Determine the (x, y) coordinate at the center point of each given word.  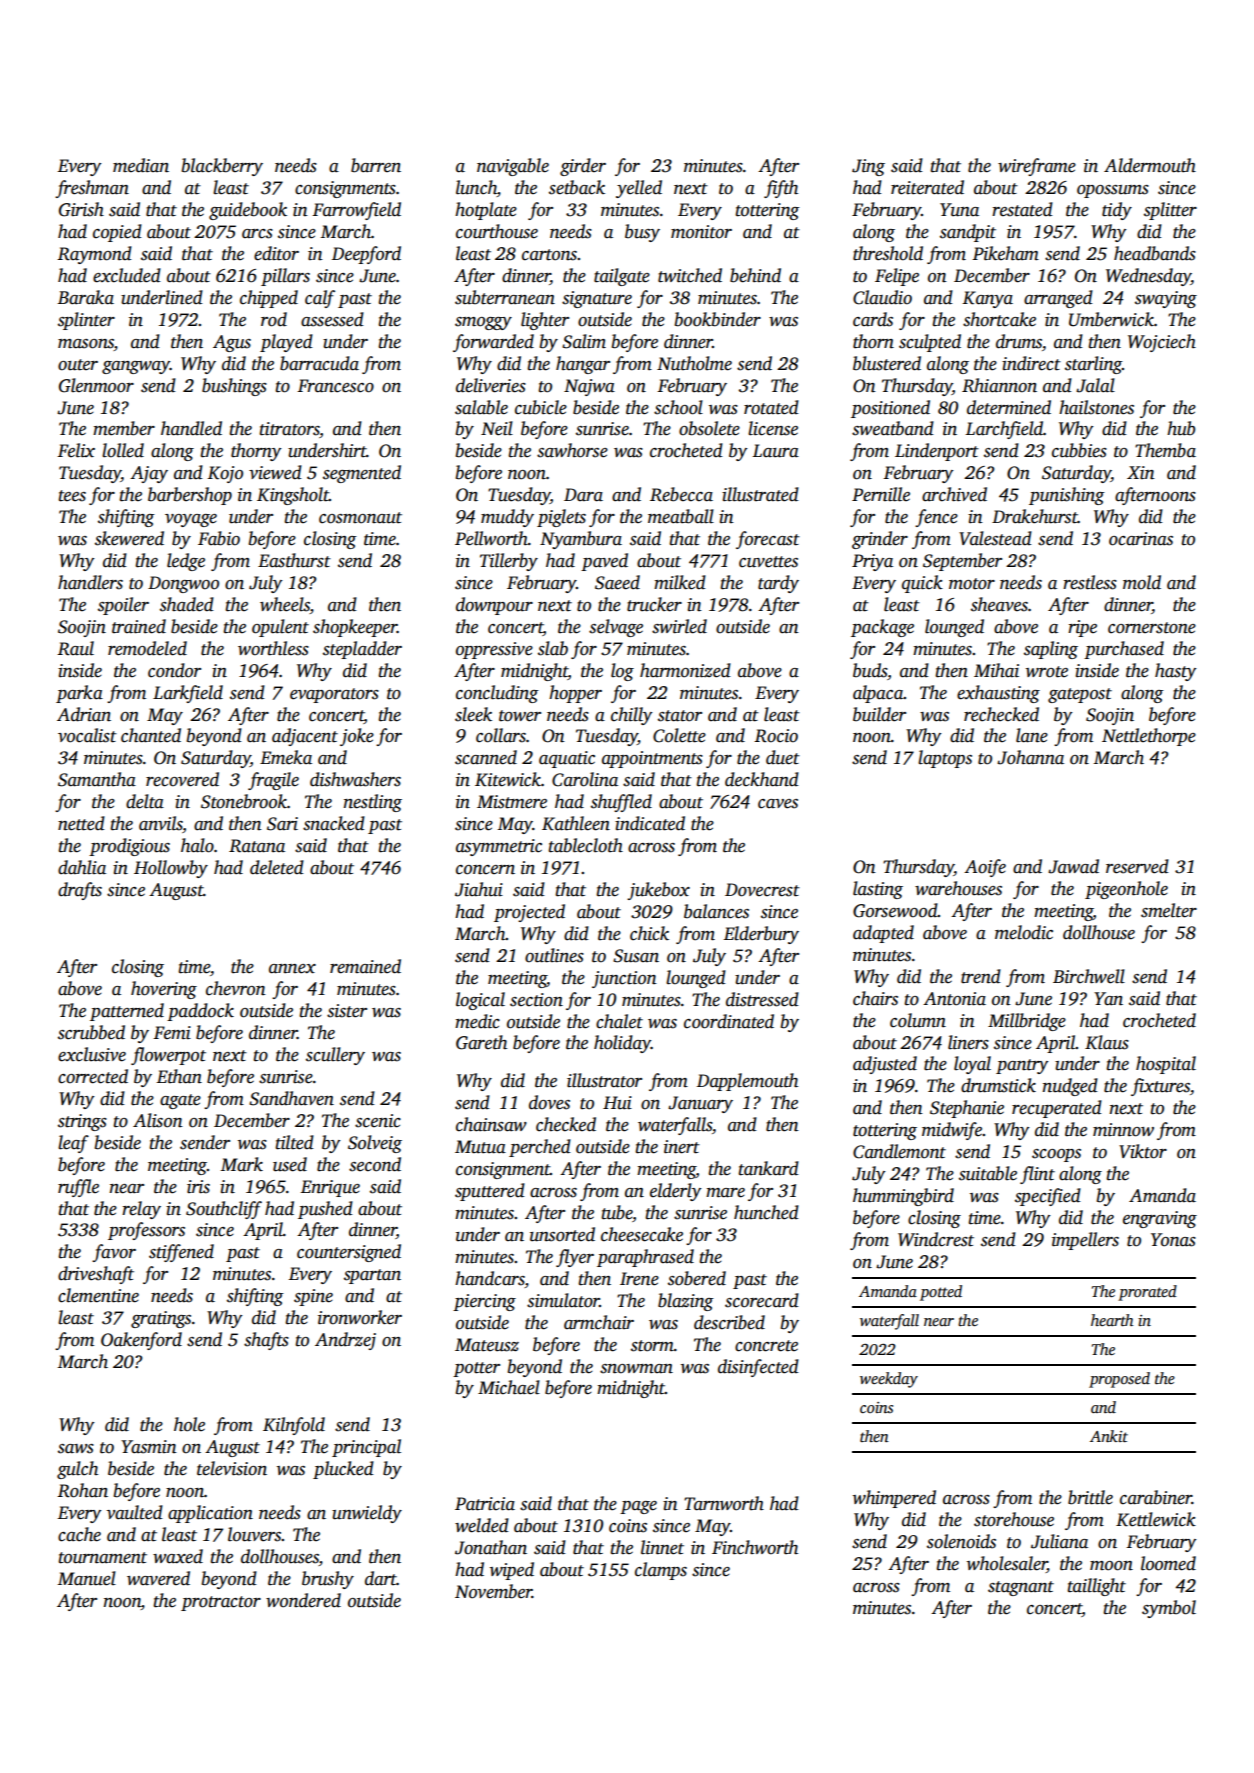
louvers (255, 1534)
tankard (768, 1168)
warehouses (958, 888)
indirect (1031, 363)
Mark (242, 1164)
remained (365, 966)
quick (922, 584)
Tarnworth (724, 1503)
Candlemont (899, 1151)
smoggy (483, 323)
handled (191, 428)
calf (320, 299)
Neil (497, 428)
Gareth (481, 1042)
